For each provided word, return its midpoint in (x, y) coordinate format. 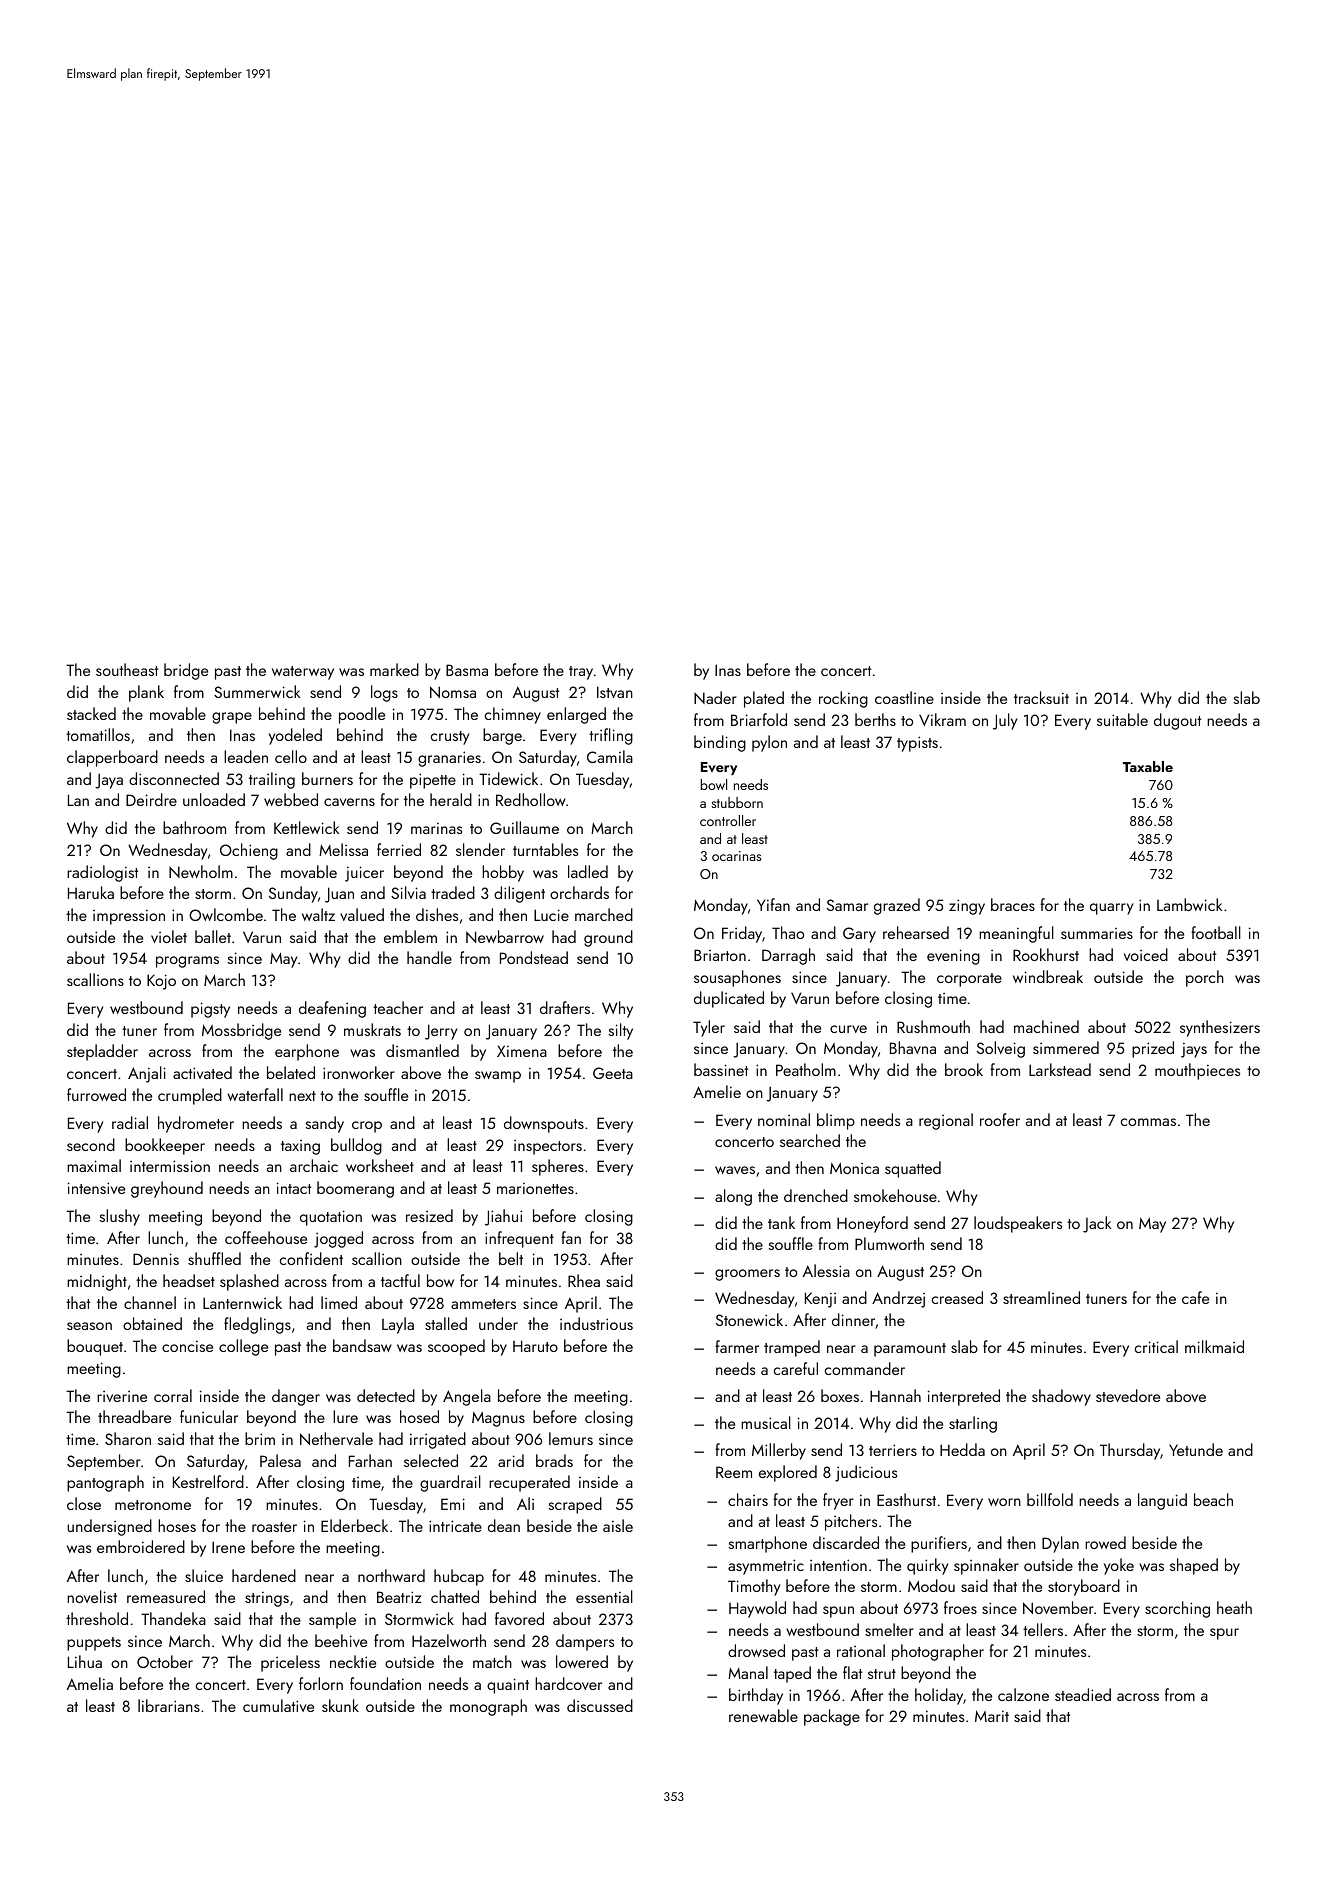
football (1216, 932)
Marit (992, 1716)
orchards (579, 892)
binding (720, 743)
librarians (169, 1705)
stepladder (102, 1052)
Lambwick (1189, 904)
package (832, 1717)
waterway (303, 673)
